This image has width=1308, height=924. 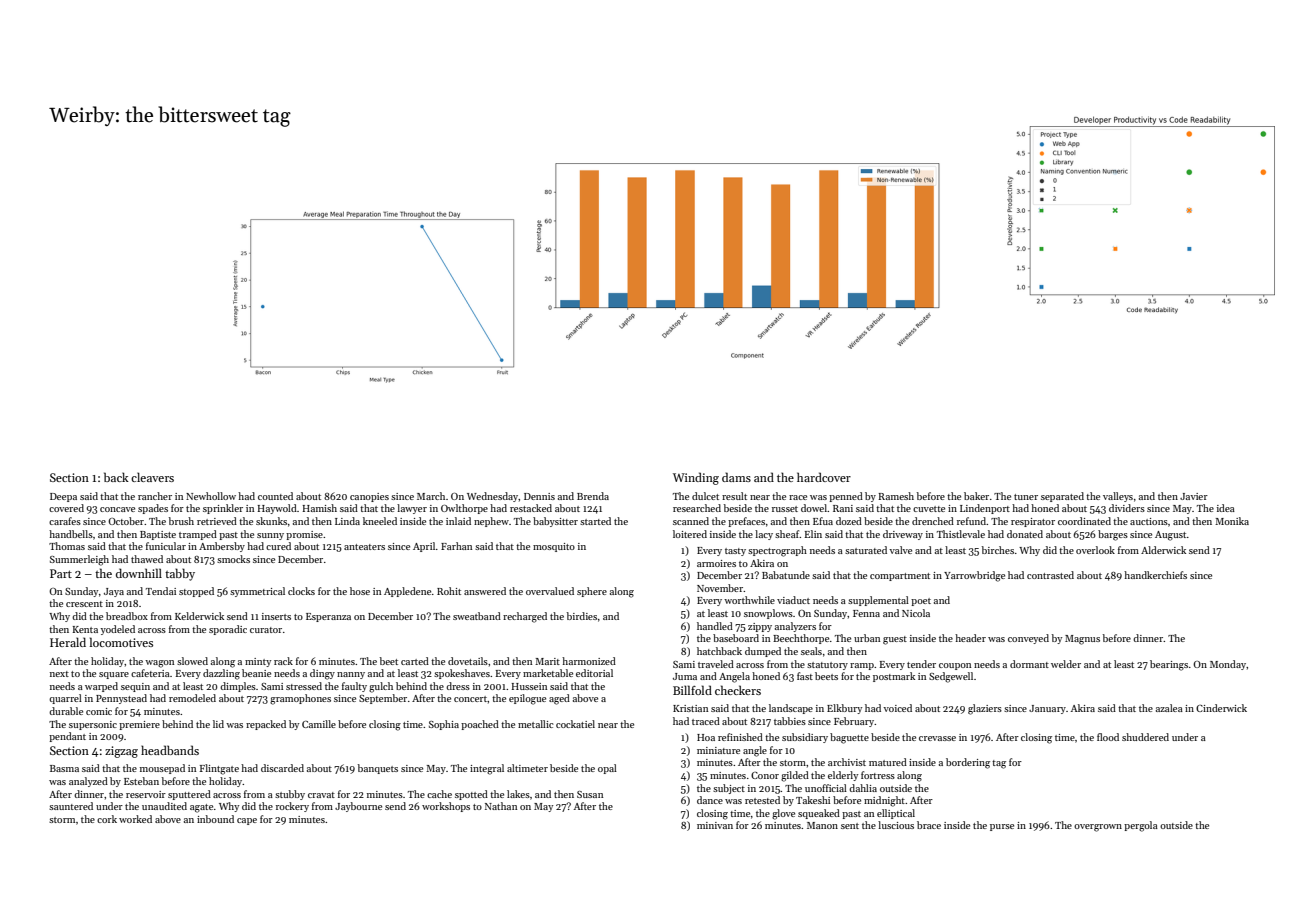 I want to click on loitered, so click(x=690, y=534).
